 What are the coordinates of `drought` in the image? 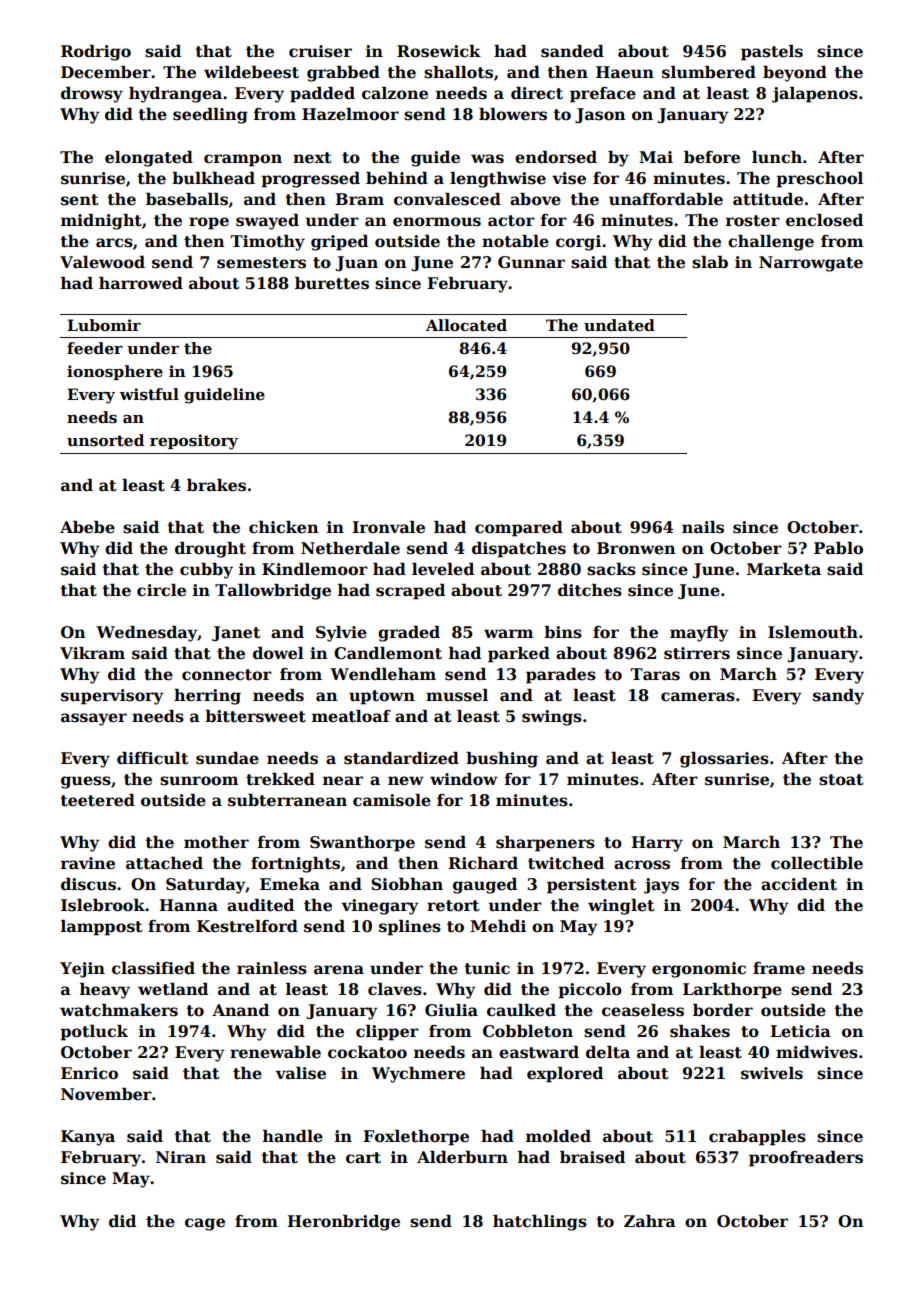 It's located at (210, 550).
